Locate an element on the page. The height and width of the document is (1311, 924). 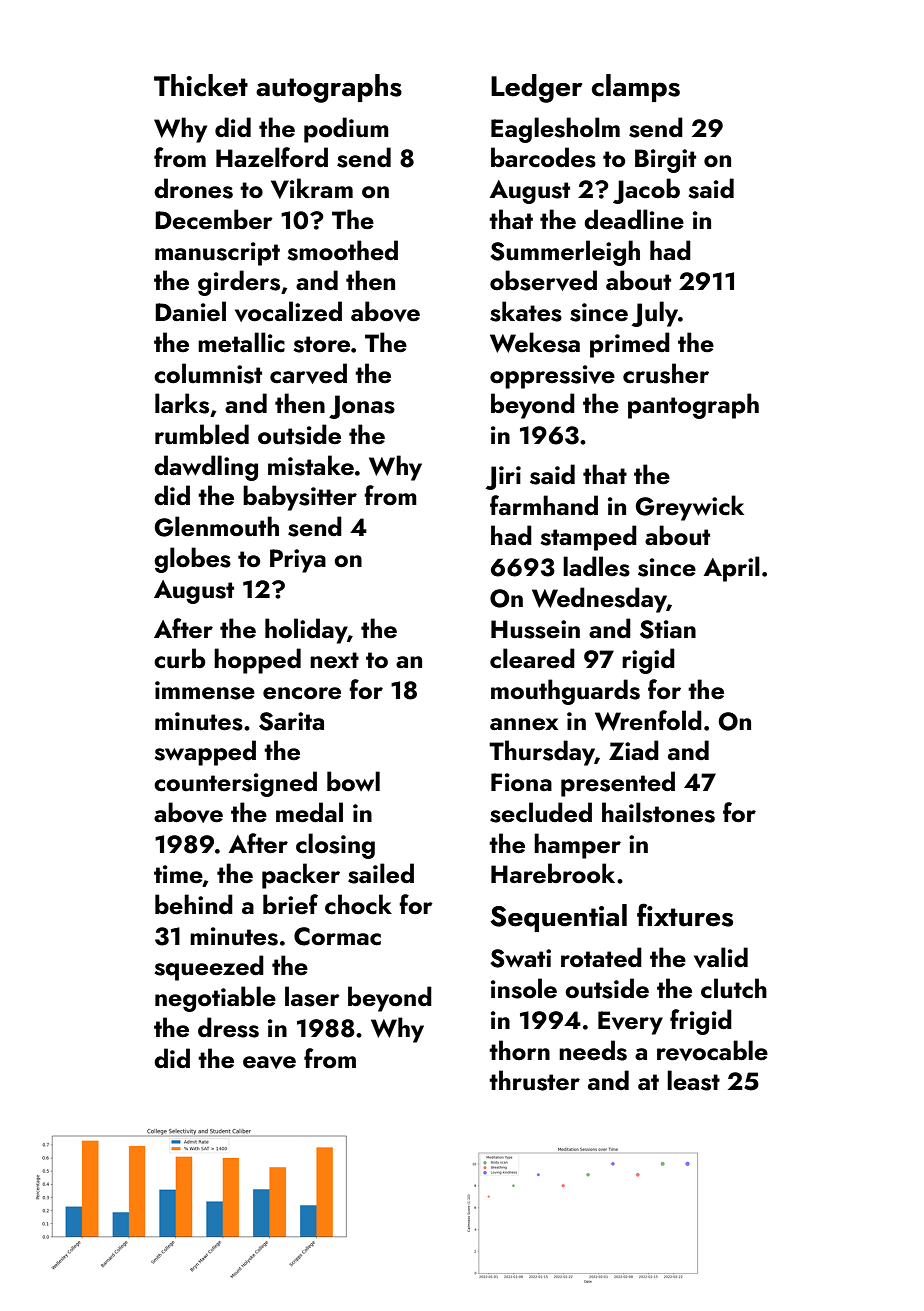
hailstones is located at coordinates (658, 812).
